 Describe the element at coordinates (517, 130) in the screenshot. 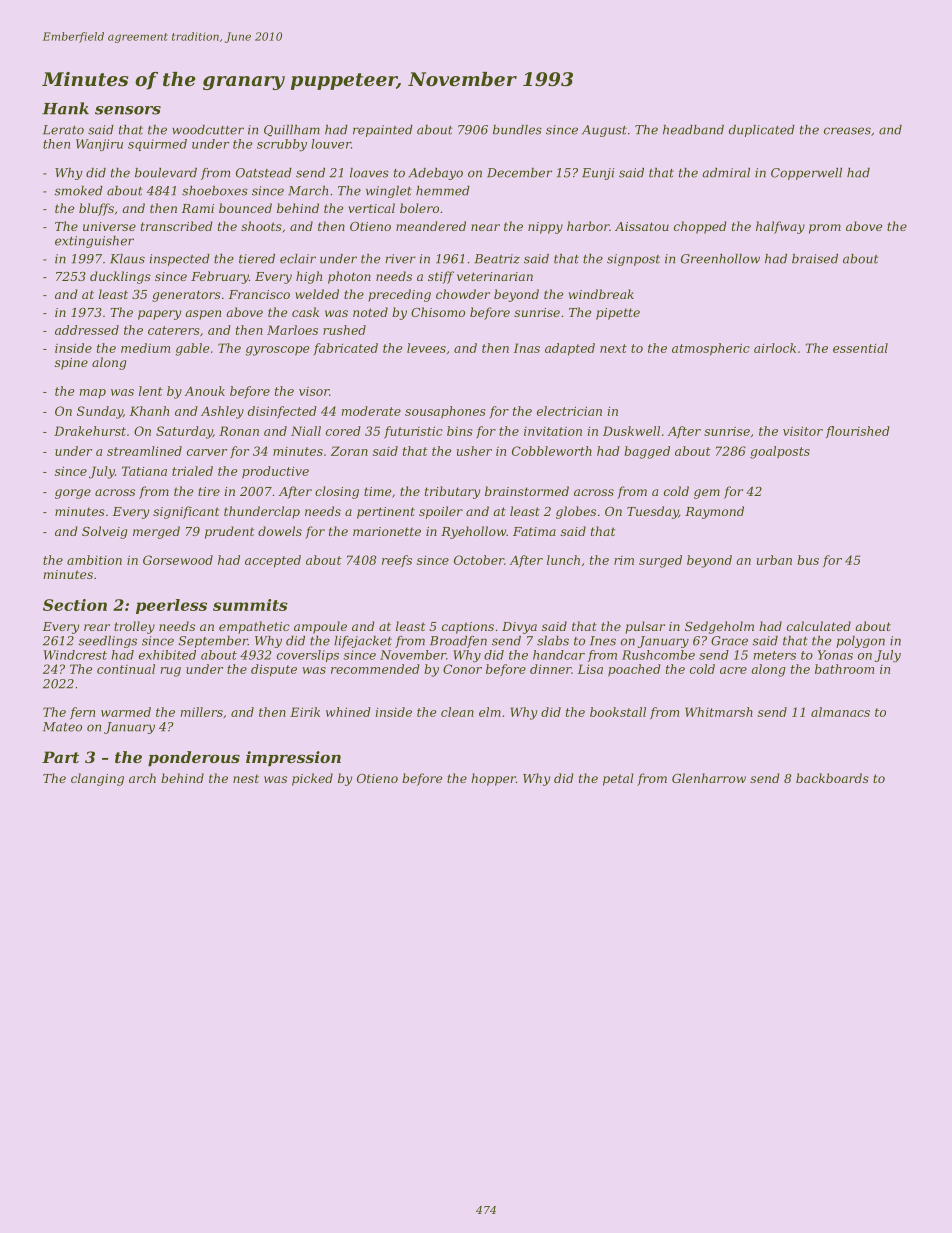

I see `bundles` at that location.
